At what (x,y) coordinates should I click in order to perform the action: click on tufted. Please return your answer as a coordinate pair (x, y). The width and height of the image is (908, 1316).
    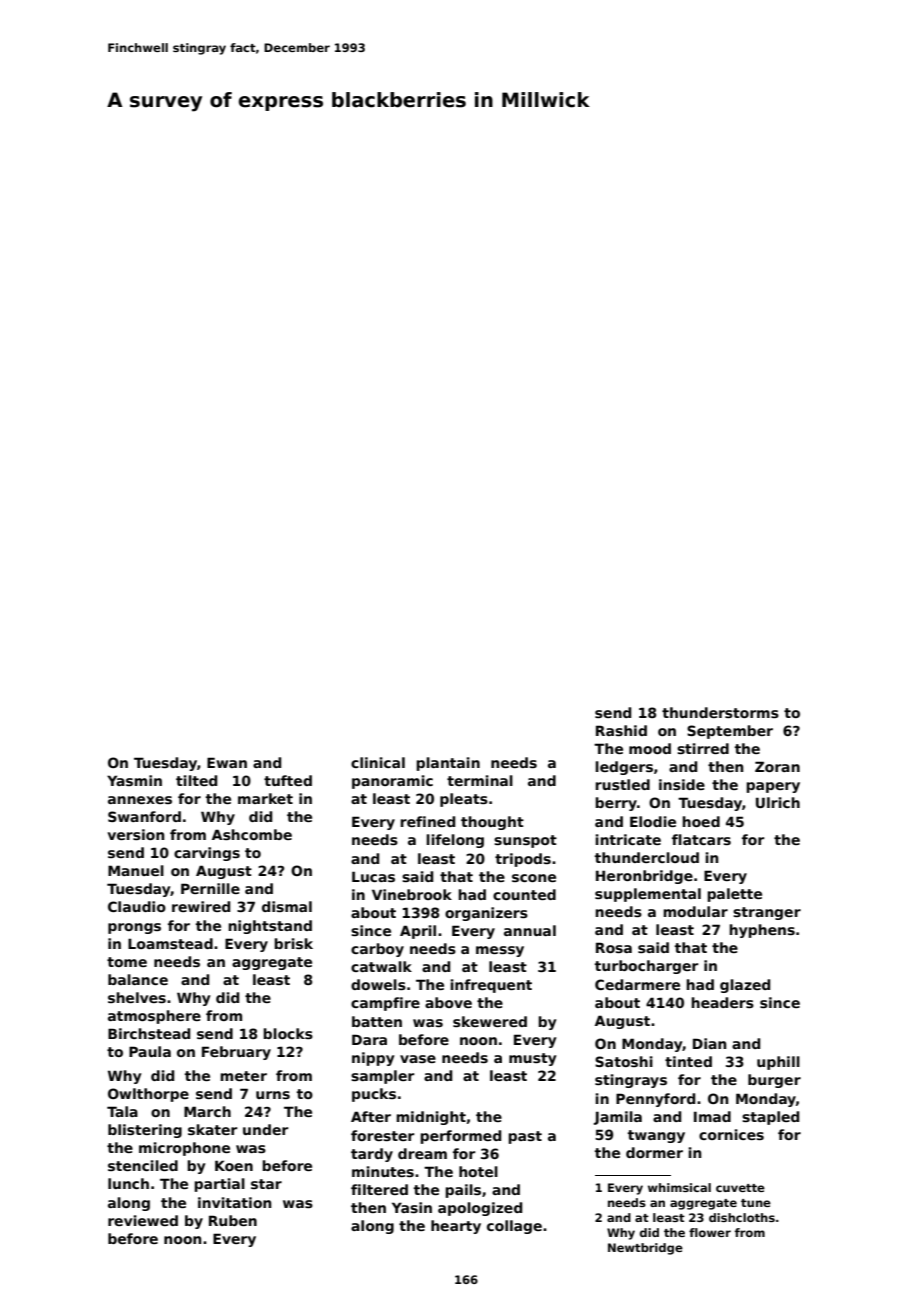
    Looking at the image, I should click on (288, 780).
